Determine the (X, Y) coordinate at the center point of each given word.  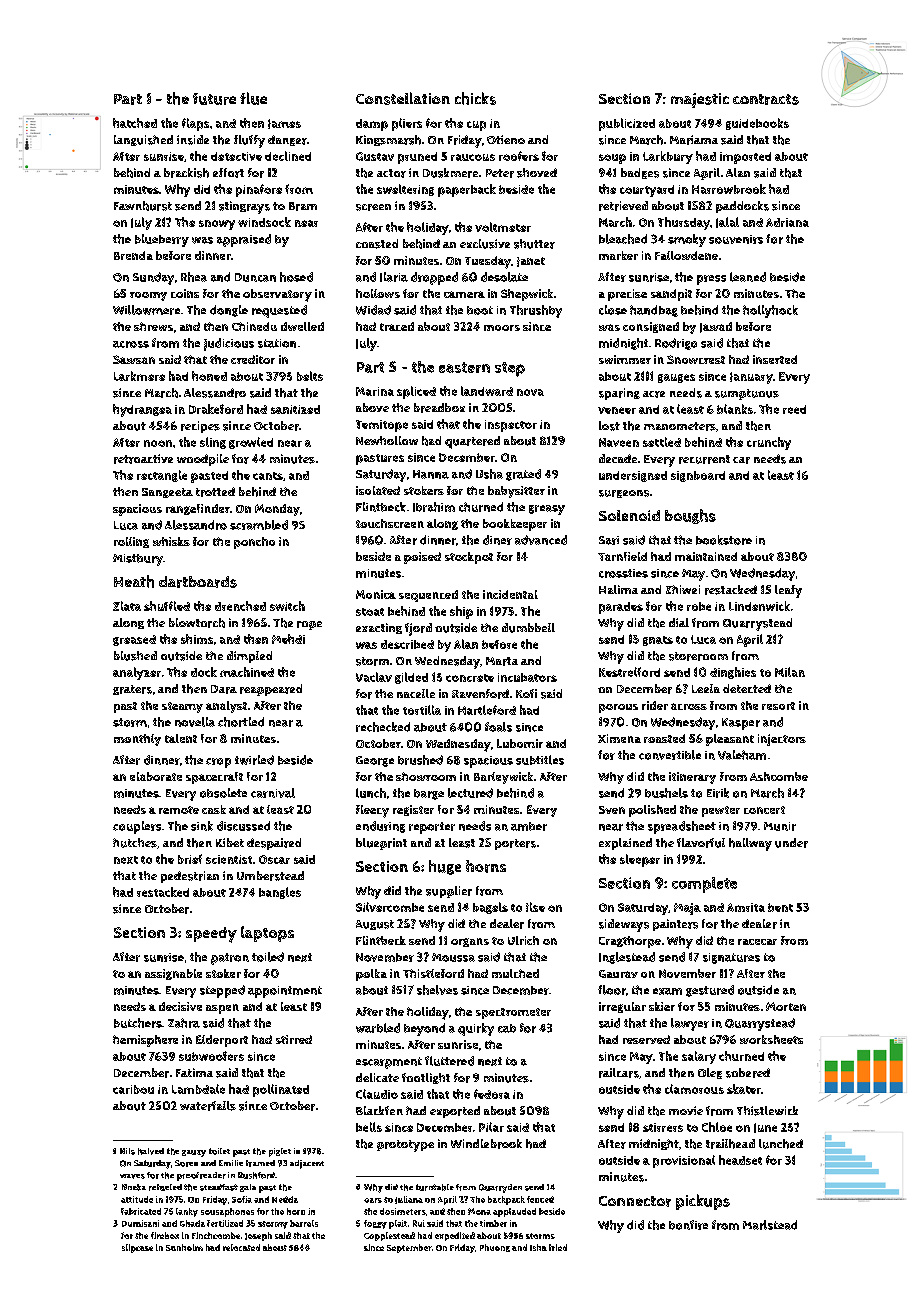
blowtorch (197, 623)
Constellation (403, 98)
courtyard (647, 191)
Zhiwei (683, 589)
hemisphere (145, 1041)
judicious (229, 344)
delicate (377, 1077)
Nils (127, 1151)
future (214, 99)
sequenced (428, 596)
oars (373, 1200)
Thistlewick (767, 1111)
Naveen (619, 442)
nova (530, 392)
